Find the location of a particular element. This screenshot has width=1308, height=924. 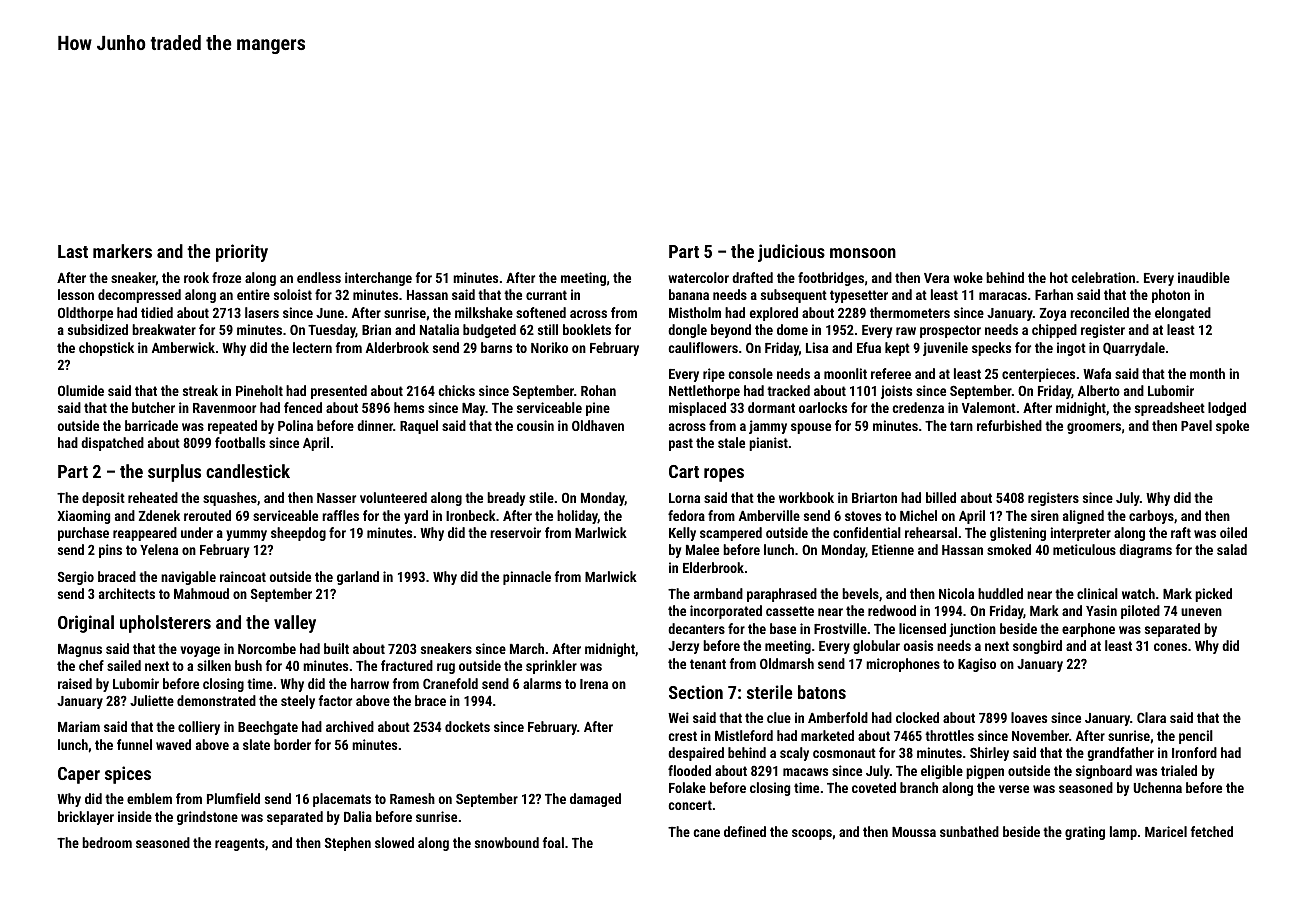

cones is located at coordinates (1170, 647).
